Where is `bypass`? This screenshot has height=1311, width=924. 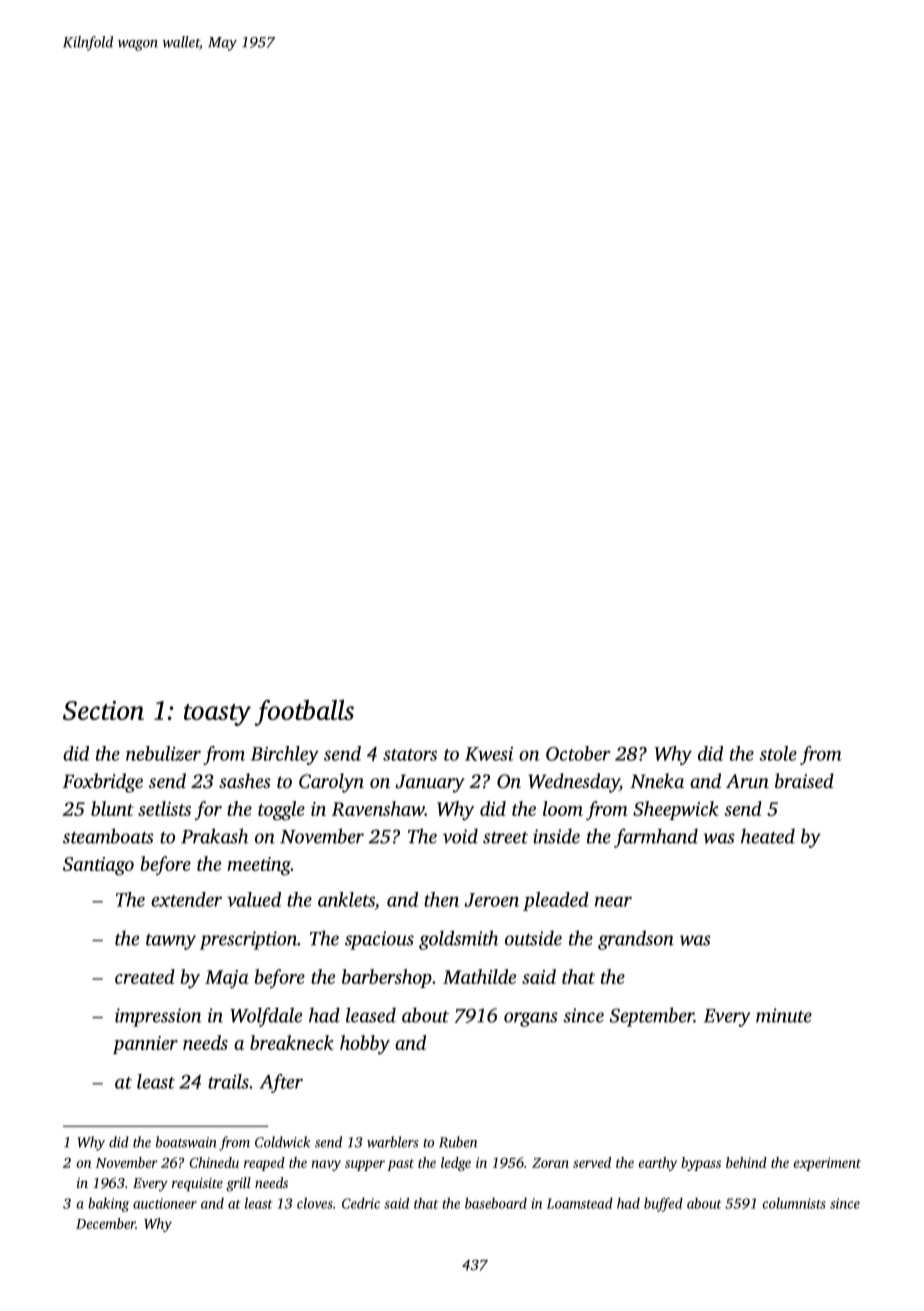 bypass is located at coordinates (701, 1164).
